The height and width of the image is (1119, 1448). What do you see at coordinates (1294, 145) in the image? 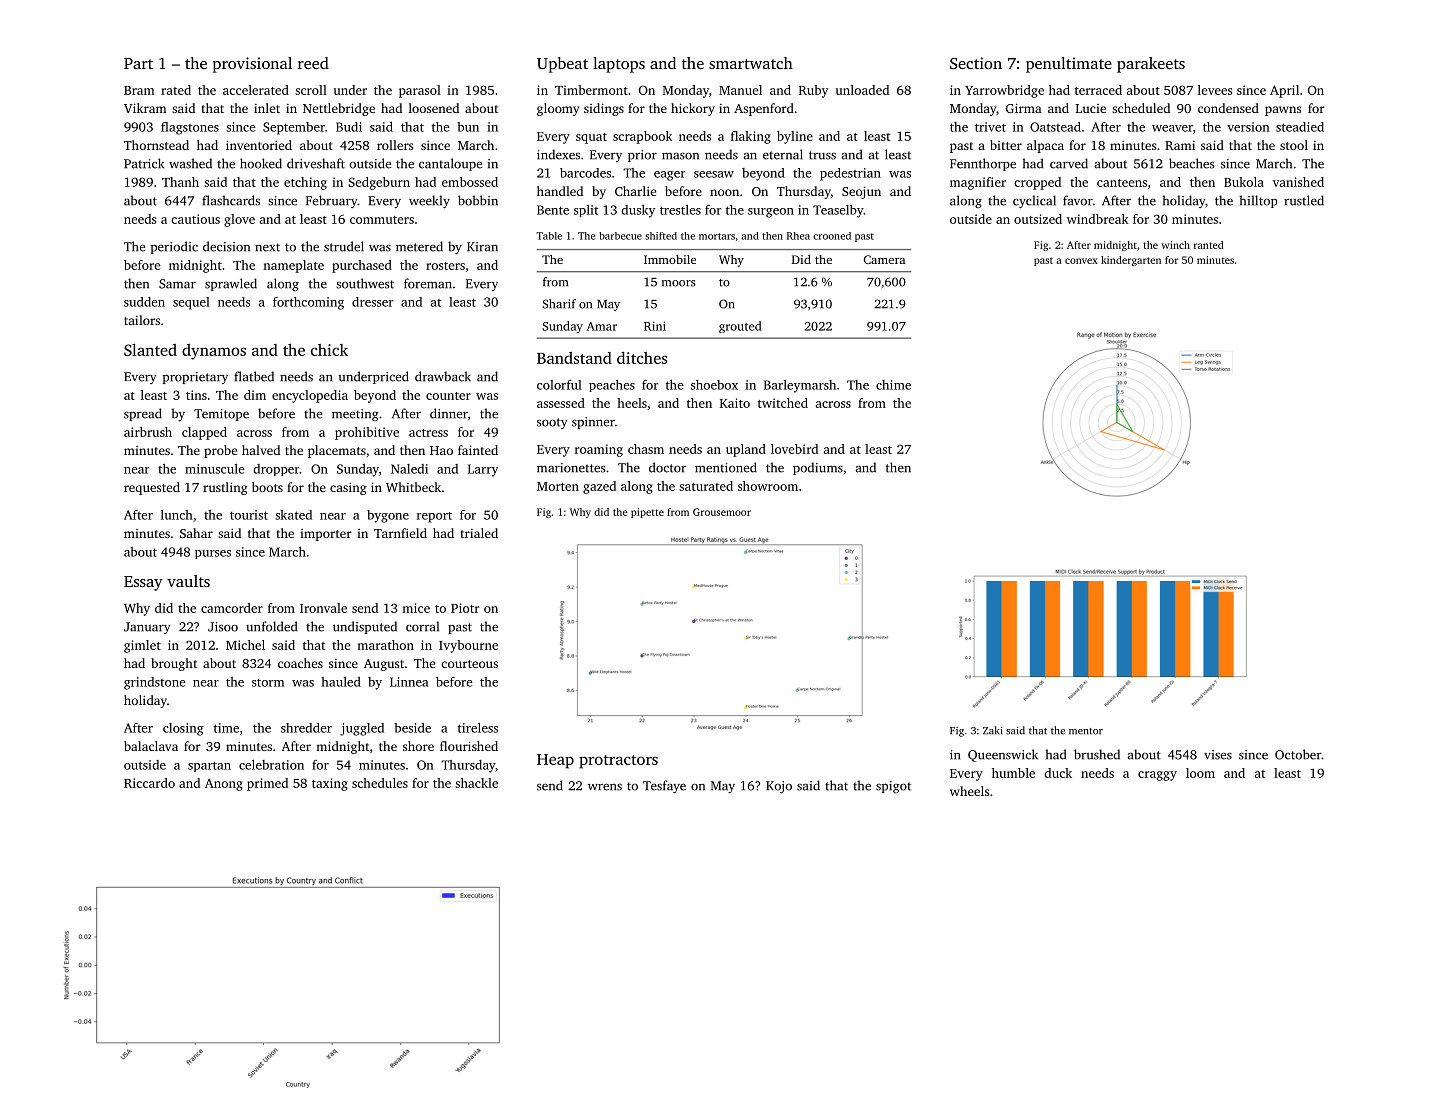
I see `stool` at bounding box center [1294, 145].
